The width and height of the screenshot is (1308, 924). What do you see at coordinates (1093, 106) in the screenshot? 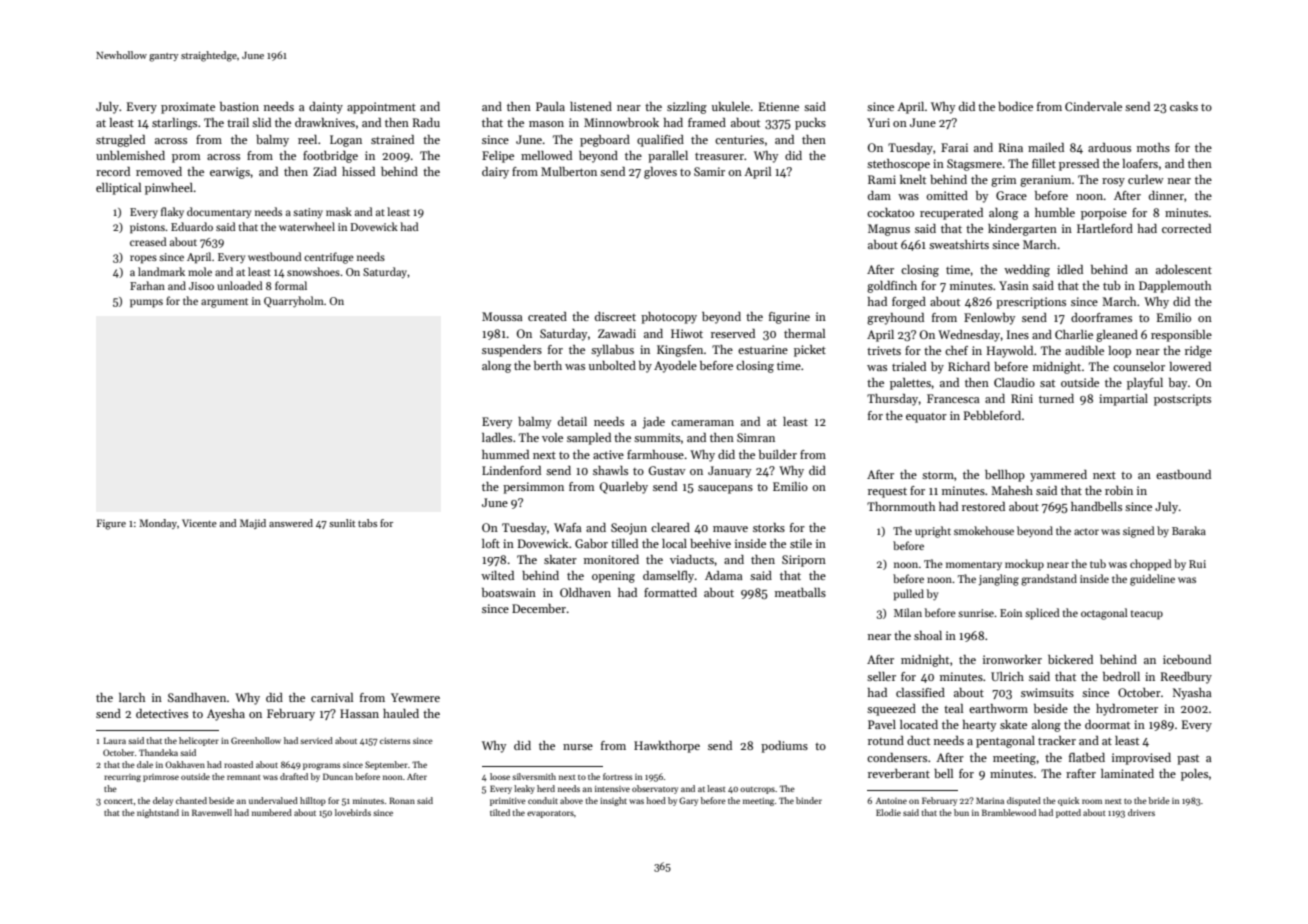
I see `Cindervale` at bounding box center [1093, 106].
